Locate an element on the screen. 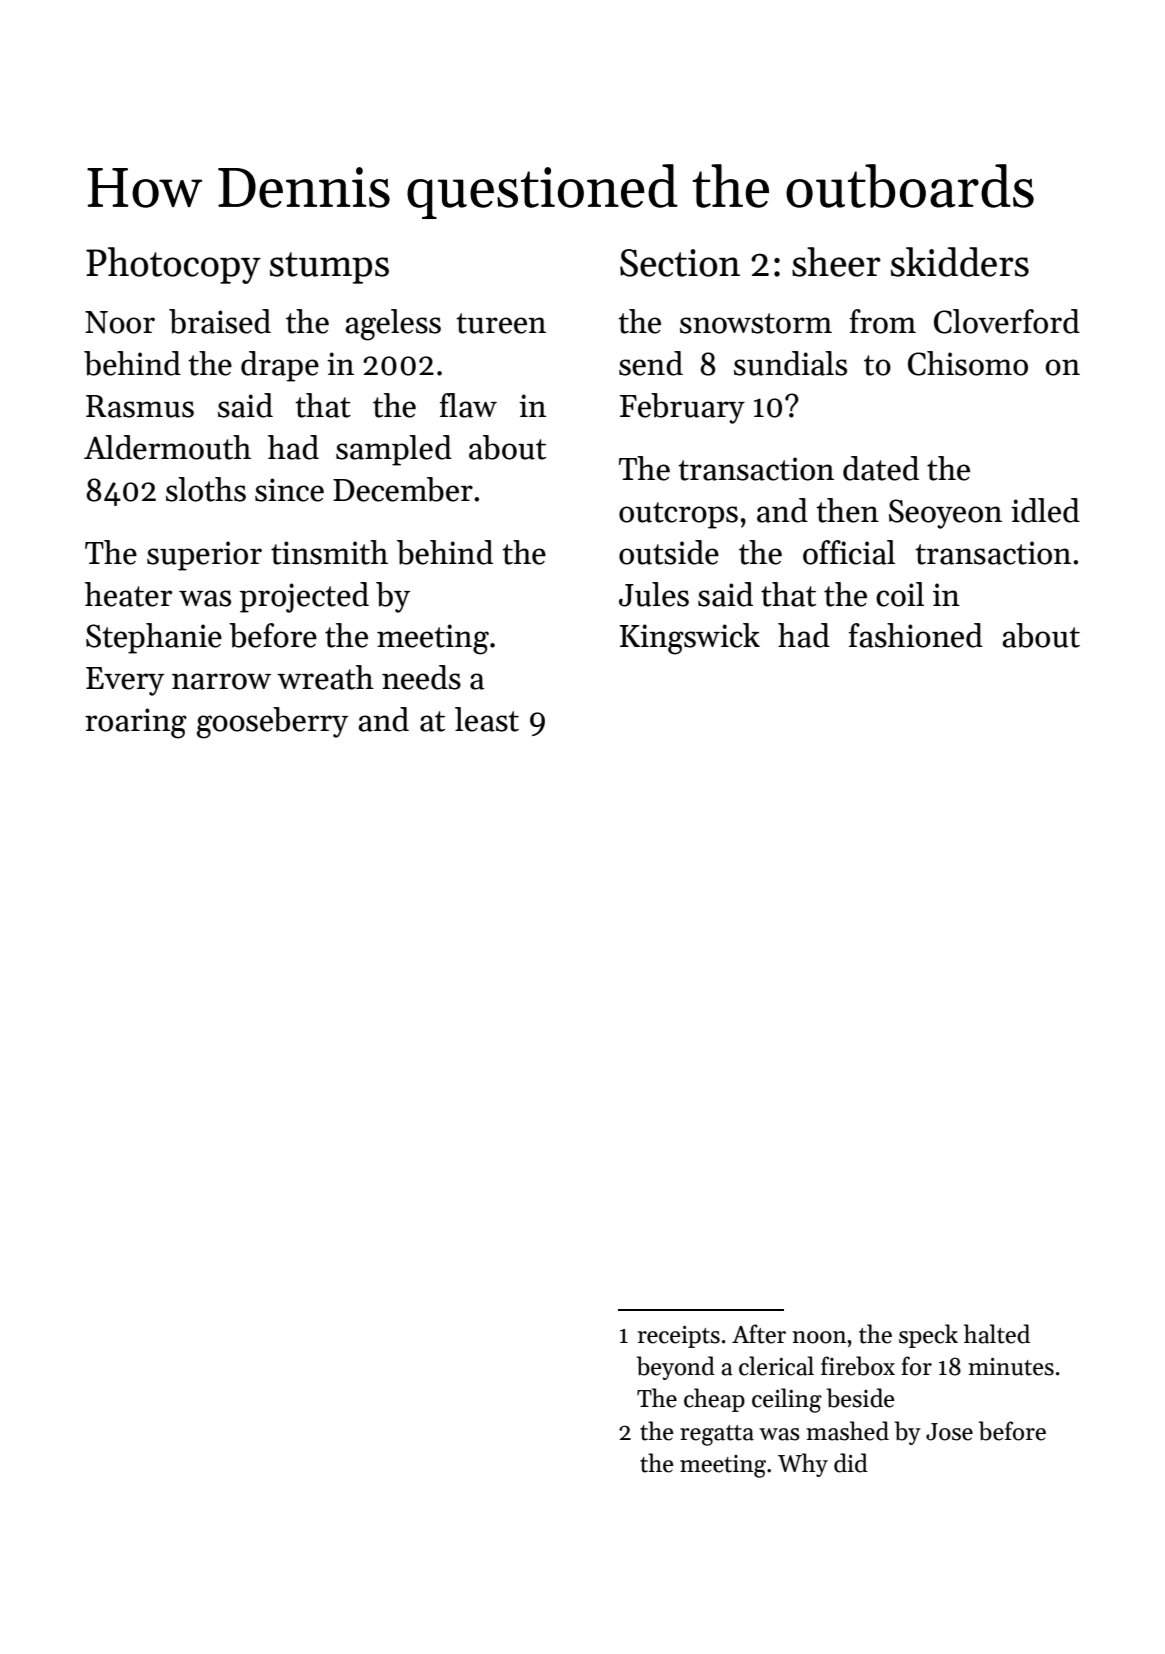 Image resolution: width=1165 pixels, height=1654 pixels. regatta is located at coordinates (717, 1435).
